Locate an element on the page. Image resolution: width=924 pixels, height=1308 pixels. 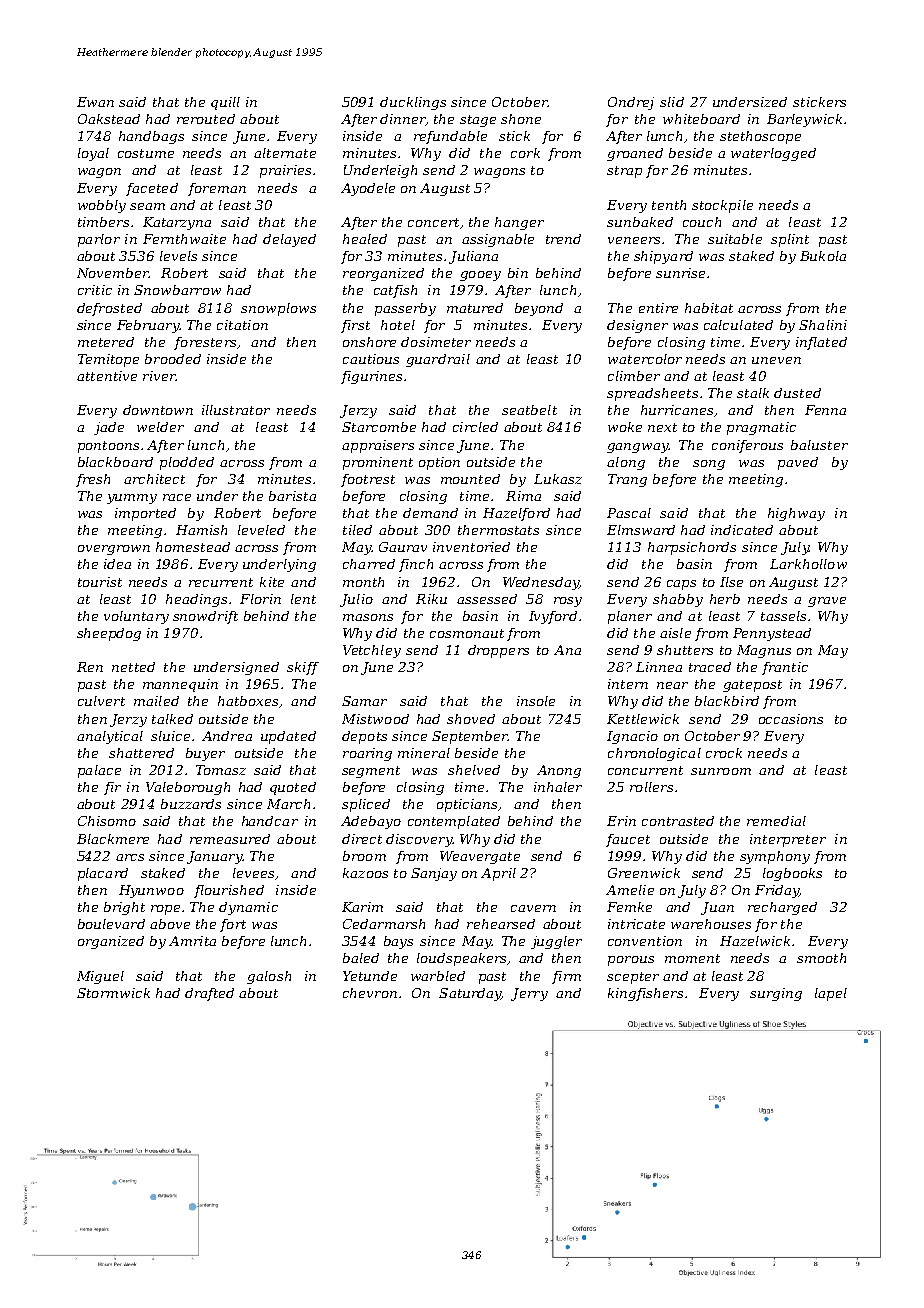
Ewan is located at coordinates (95, 102).
